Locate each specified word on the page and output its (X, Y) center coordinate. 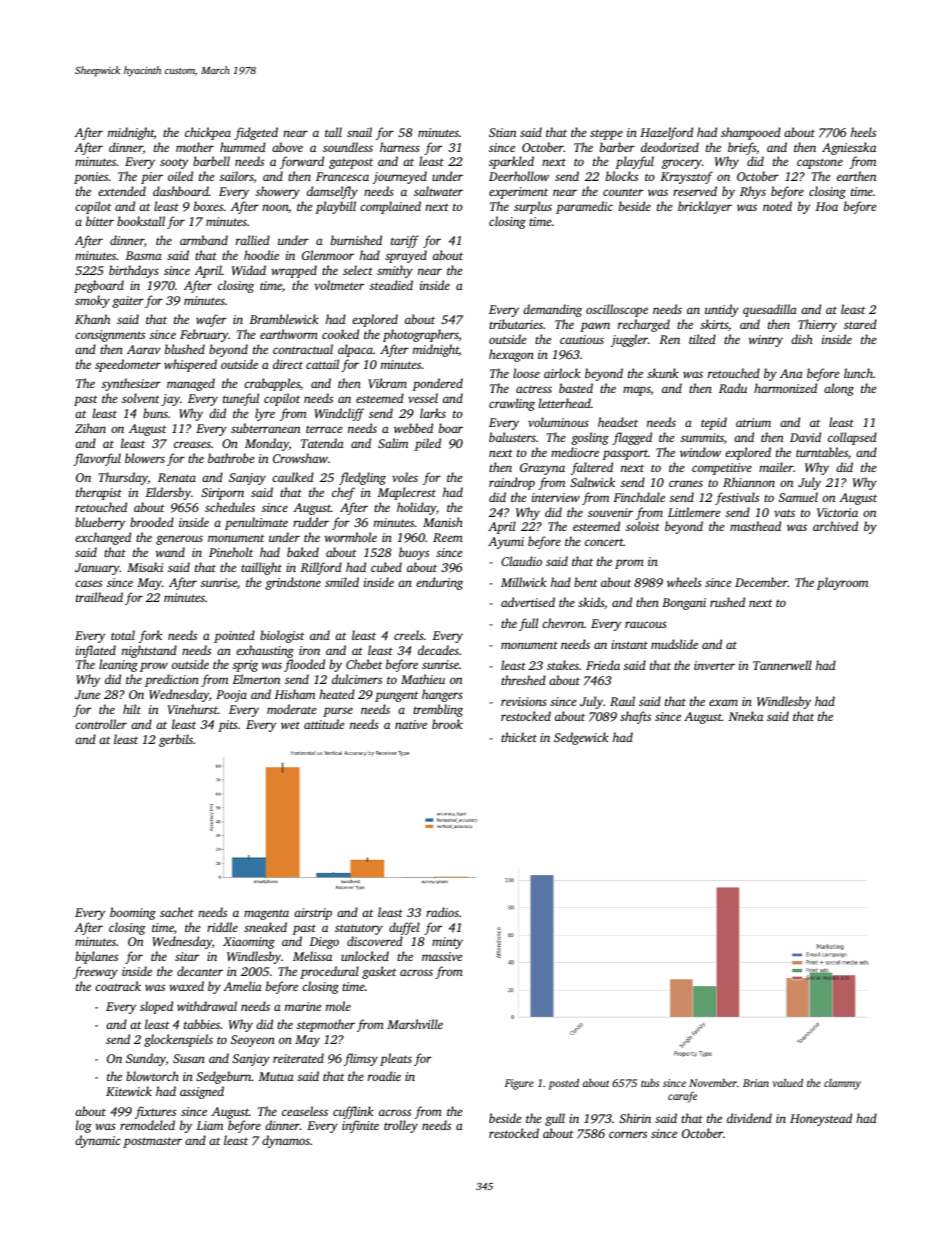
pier (152, 178)
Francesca (342, 176)
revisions (524, 701)
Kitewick (129, 1091)
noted (777, 206)
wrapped (294, 271)
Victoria (837, 512)
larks (433, 413)
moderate (291, 709)
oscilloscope (617, 310)
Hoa (826, 206)
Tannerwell (782, 665)
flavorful (97, 459)
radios (442, 912)
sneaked (265, 927)
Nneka (746, 716)
